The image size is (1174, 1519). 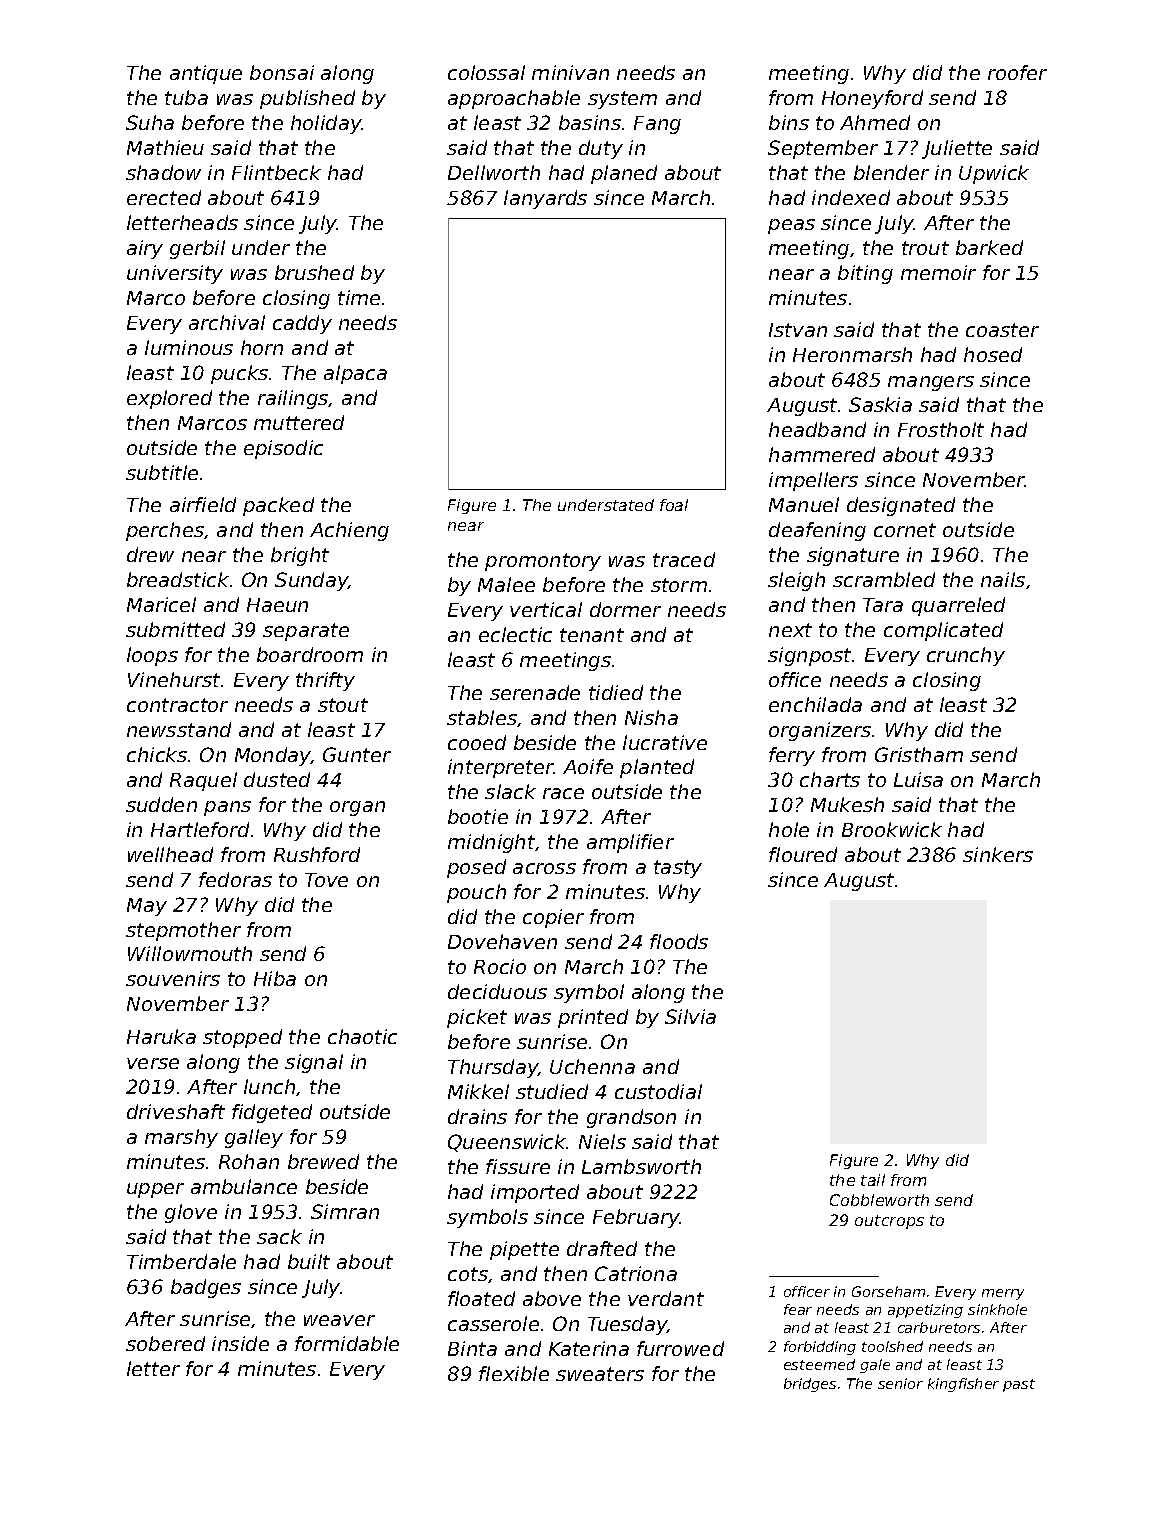 What do you see at coordinates (674, 505) in the screenshot?
I see `foal` at bounding box center [674, 505].
